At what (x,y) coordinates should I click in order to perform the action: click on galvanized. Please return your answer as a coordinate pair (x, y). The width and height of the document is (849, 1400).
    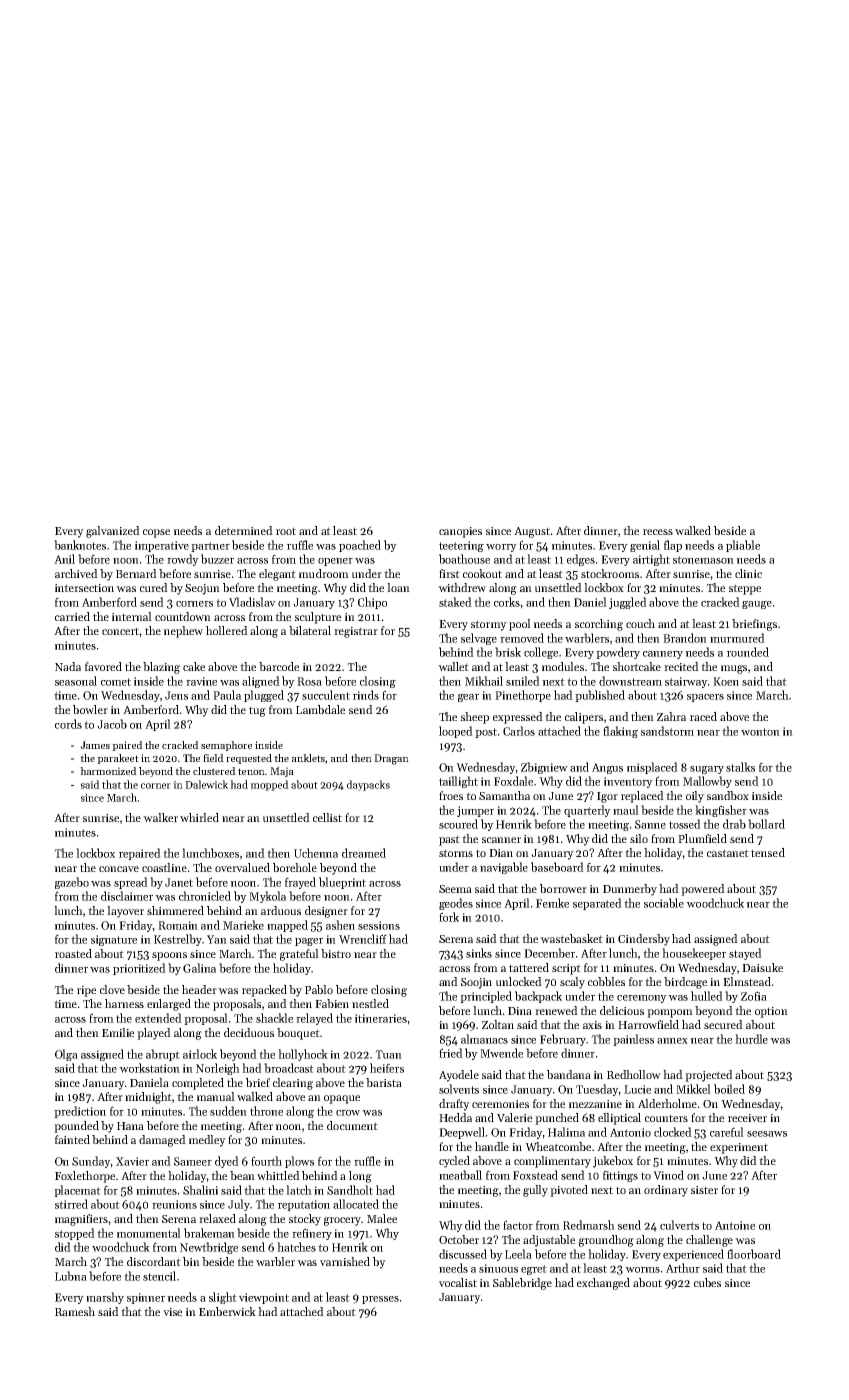
    Looking at the image, I should click on (113, 532).
